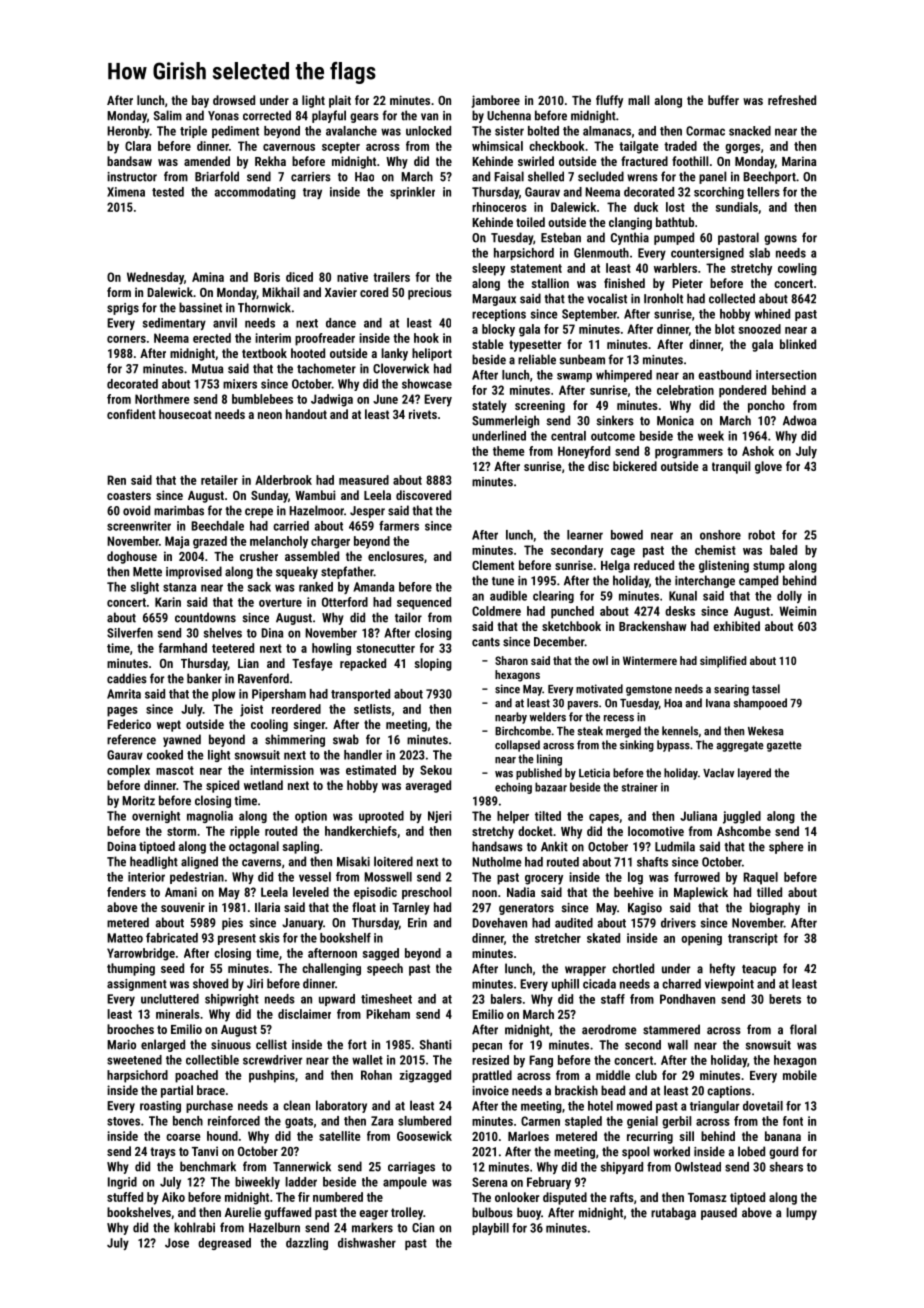 Image resolution: width=924 pixels, height=1308 pixels. What do you see at coordinates (234, 100) in the image?
I see `drowsed` at bounding box center [234, 100].
